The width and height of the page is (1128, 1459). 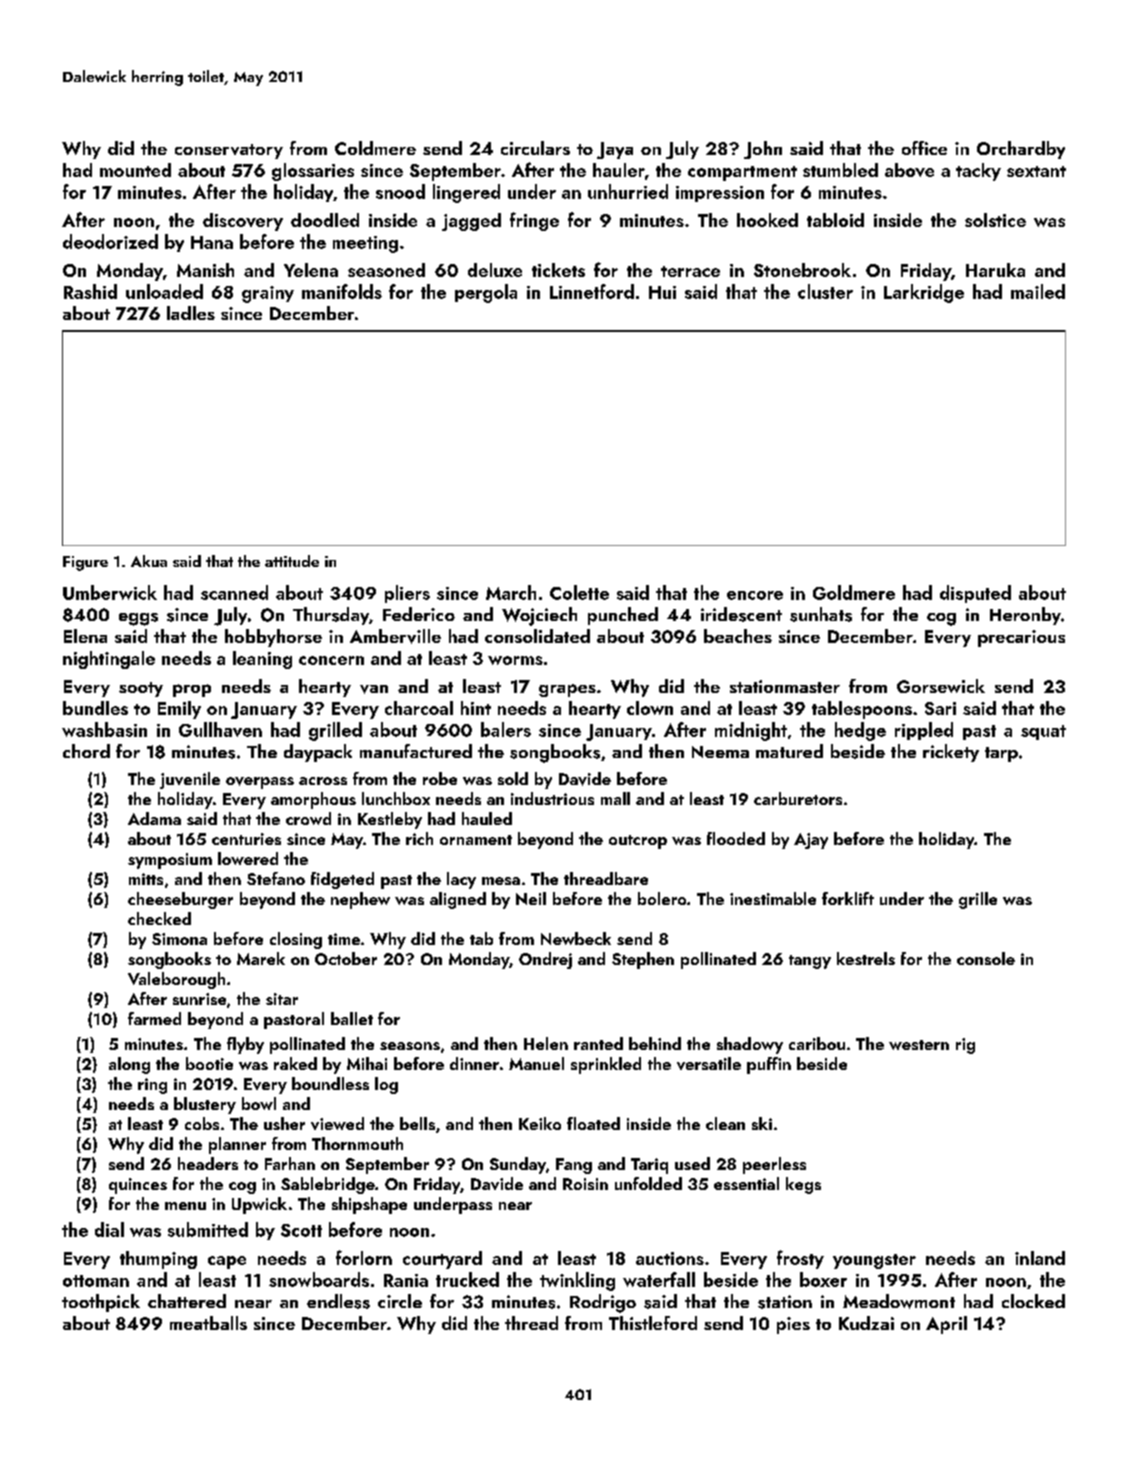 I want to click on thumping, so click(x=158, y=1260).
